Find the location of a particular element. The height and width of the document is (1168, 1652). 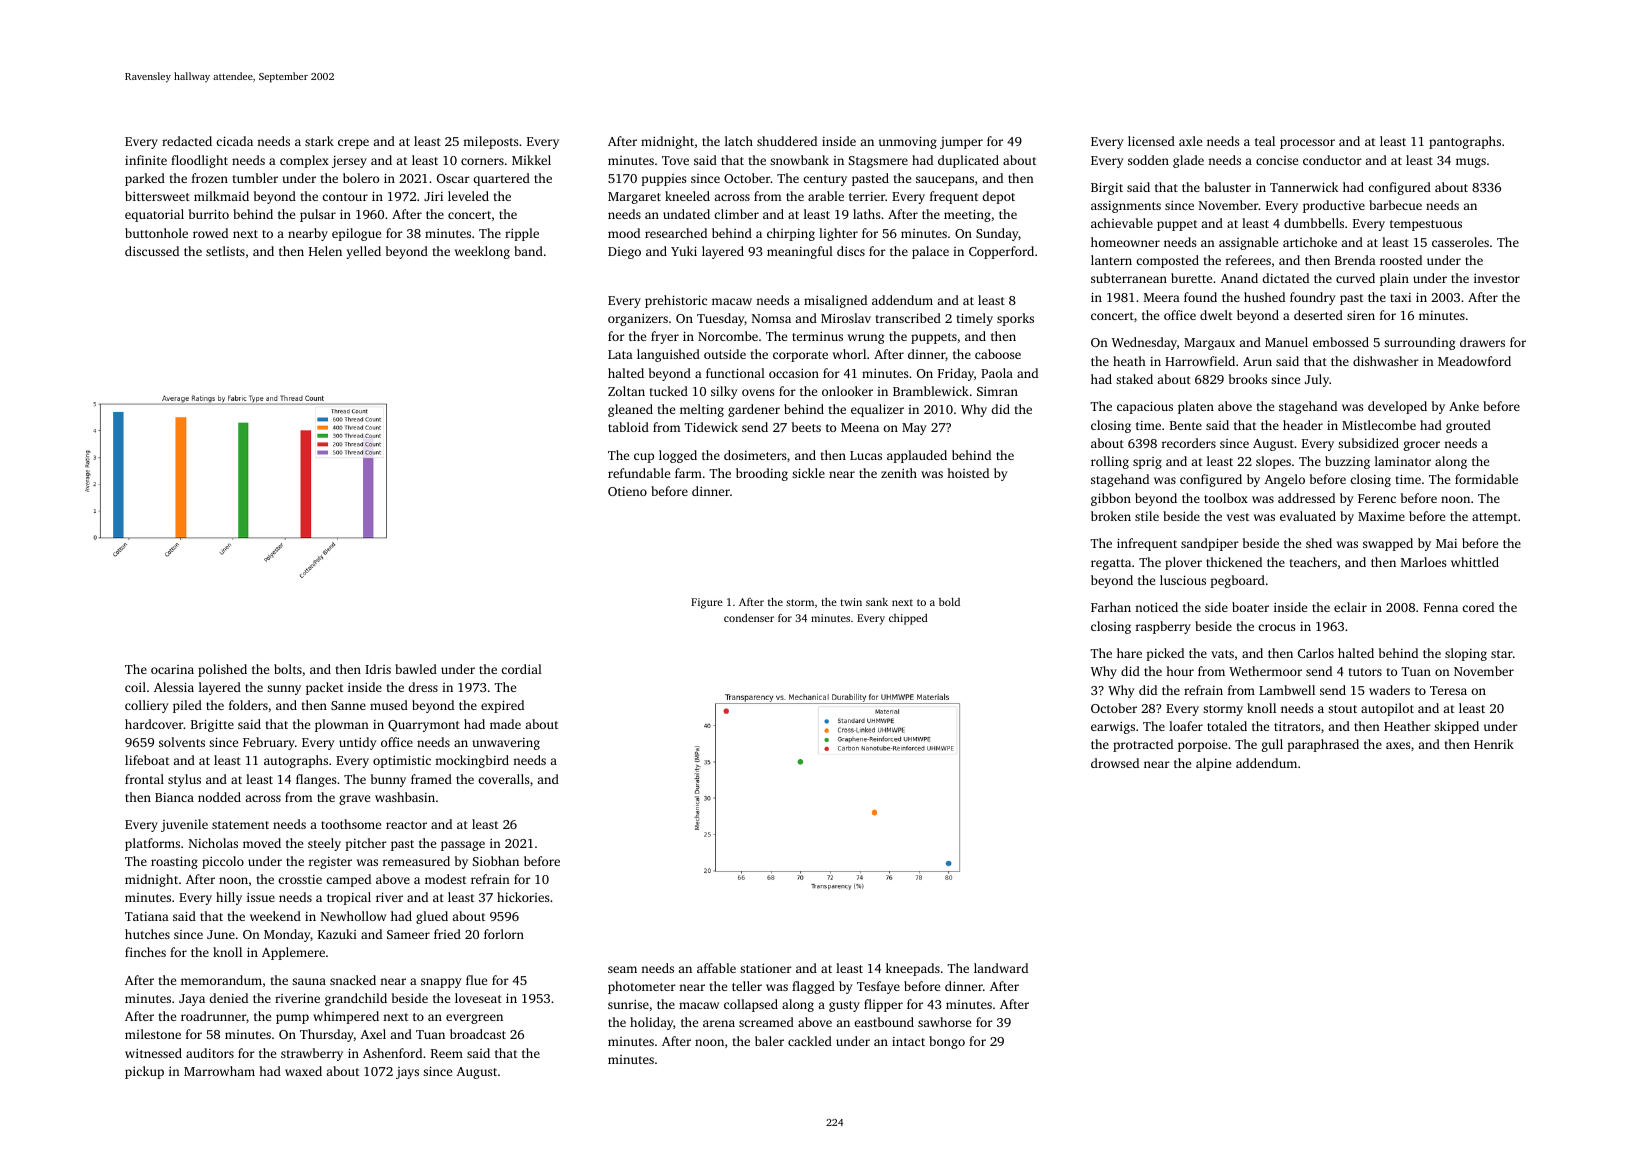

cored is located at coordinates (1478, 607).
